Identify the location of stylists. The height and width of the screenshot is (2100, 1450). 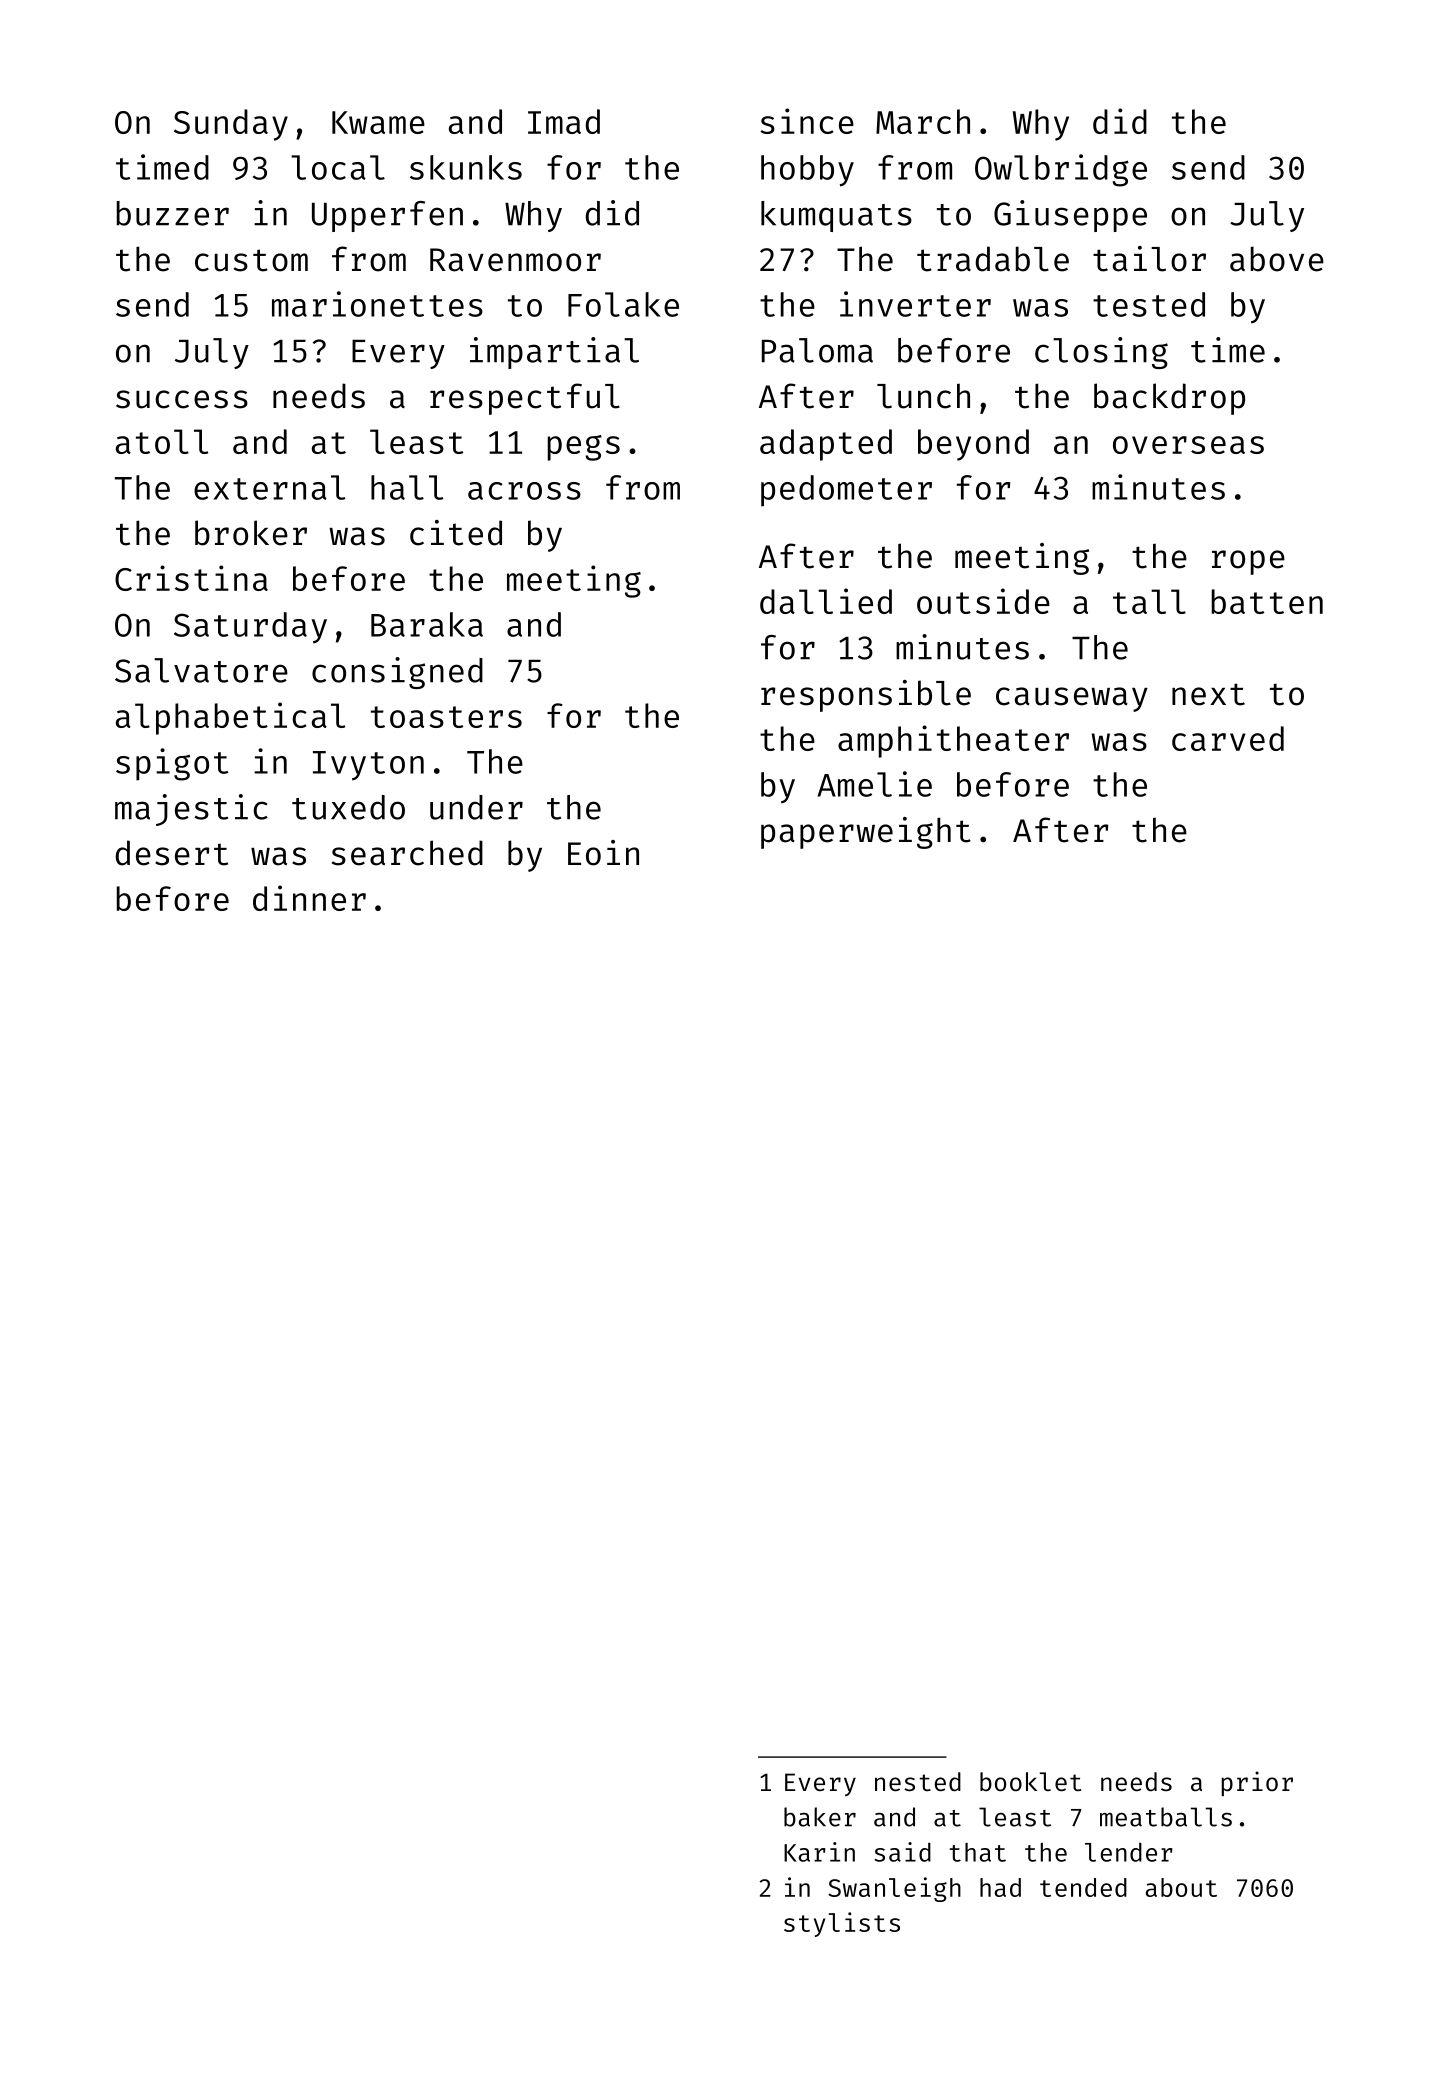
(842, 1924).
